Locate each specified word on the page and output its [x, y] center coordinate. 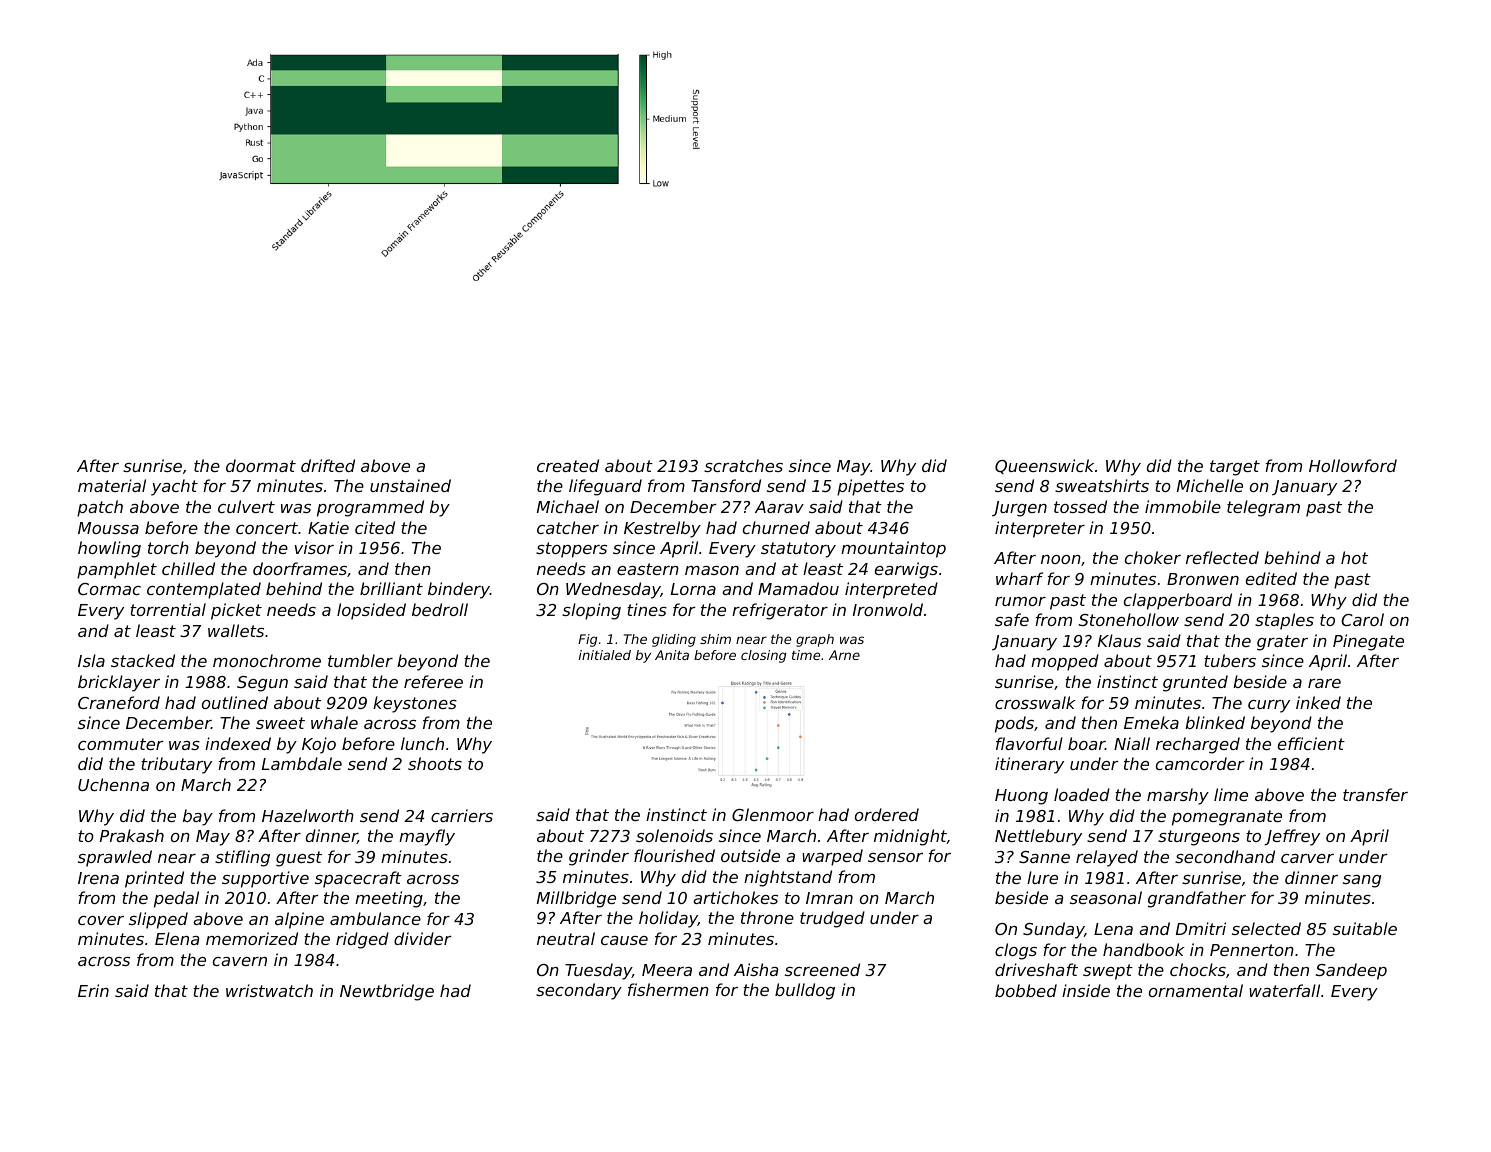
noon [1061, 559]
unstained [410, 485]
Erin [93, 990]
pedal [176, 899]
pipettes [870, 487]
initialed [605, 655]
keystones [415, 704]
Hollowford [1353, 465]
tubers [1230, 660]
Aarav [779, 507]
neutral [566, 938]
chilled [188, 568]
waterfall [1284, 990]
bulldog [805, 991]
